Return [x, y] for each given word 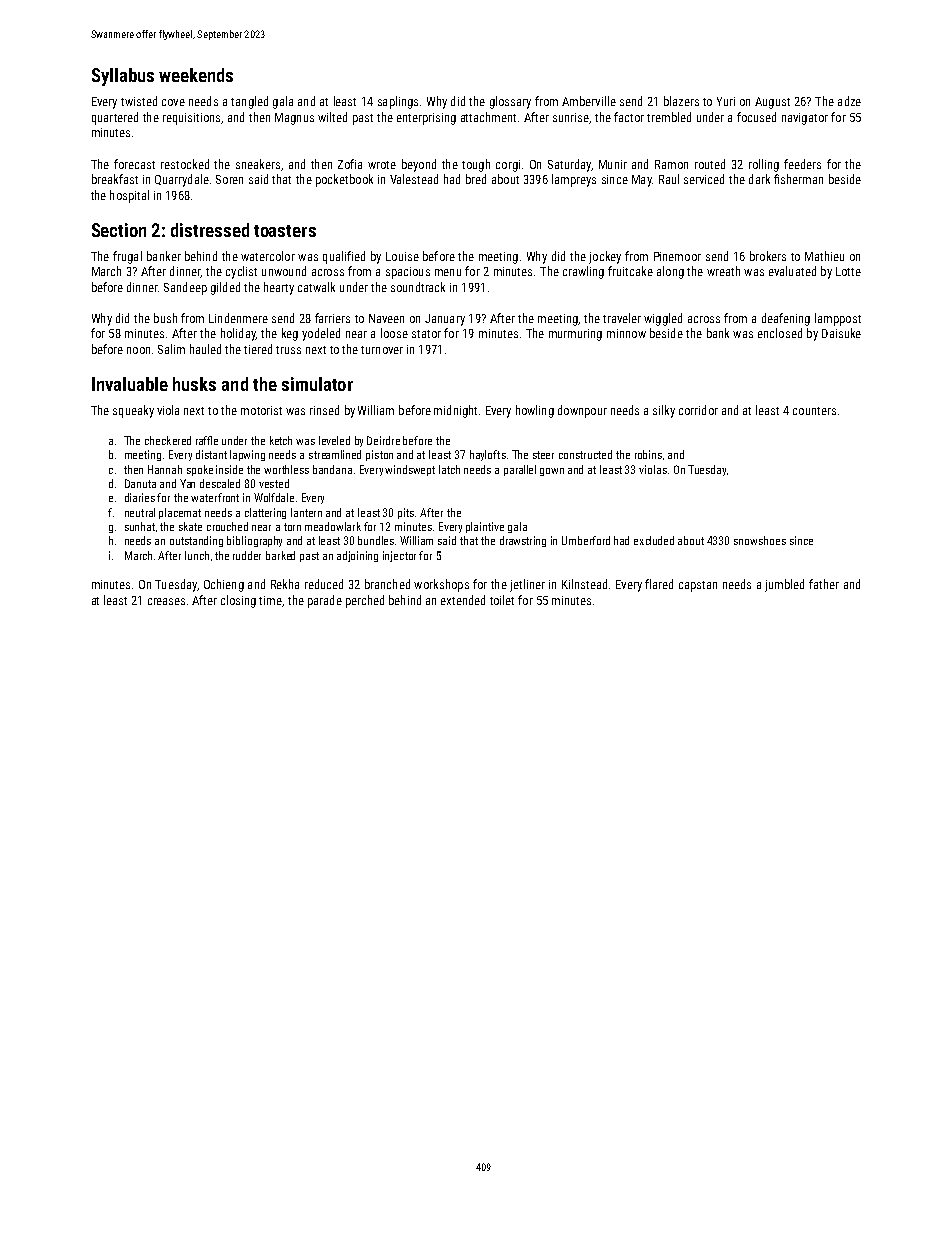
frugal [127, 257]
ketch [281, 440]
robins [648, 454]
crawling [583, 272]
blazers [681, 101]
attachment [488, 117]
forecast [134, 164]
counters [814, 411]
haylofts [488, 455]
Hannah [165, 469]
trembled [669, 117]
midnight [455, 411]
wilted [332, 117]
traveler [622, 318]
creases [166, 601]
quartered [115, 118]
